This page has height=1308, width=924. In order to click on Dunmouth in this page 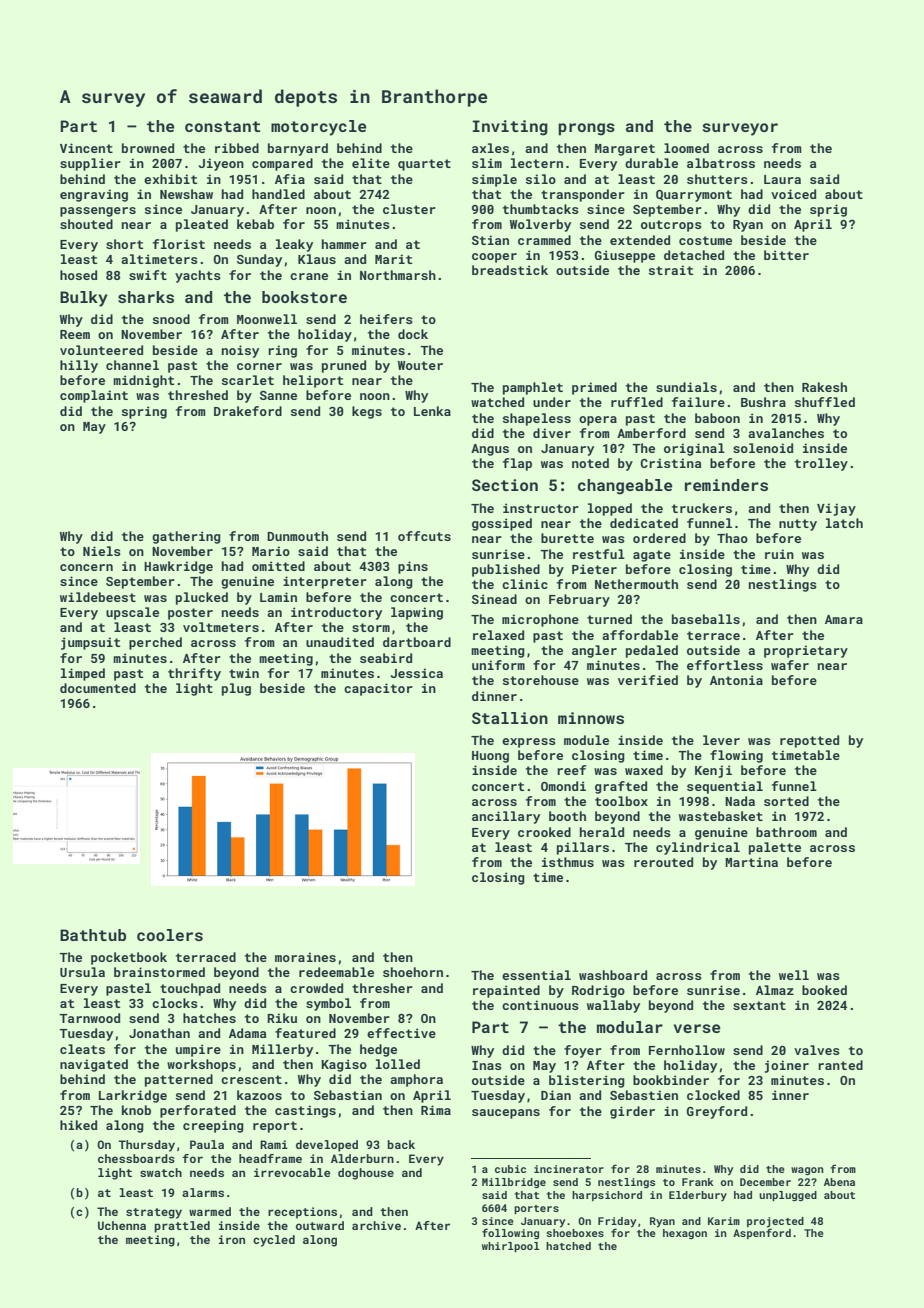, I will do `click(297, 536)`.
